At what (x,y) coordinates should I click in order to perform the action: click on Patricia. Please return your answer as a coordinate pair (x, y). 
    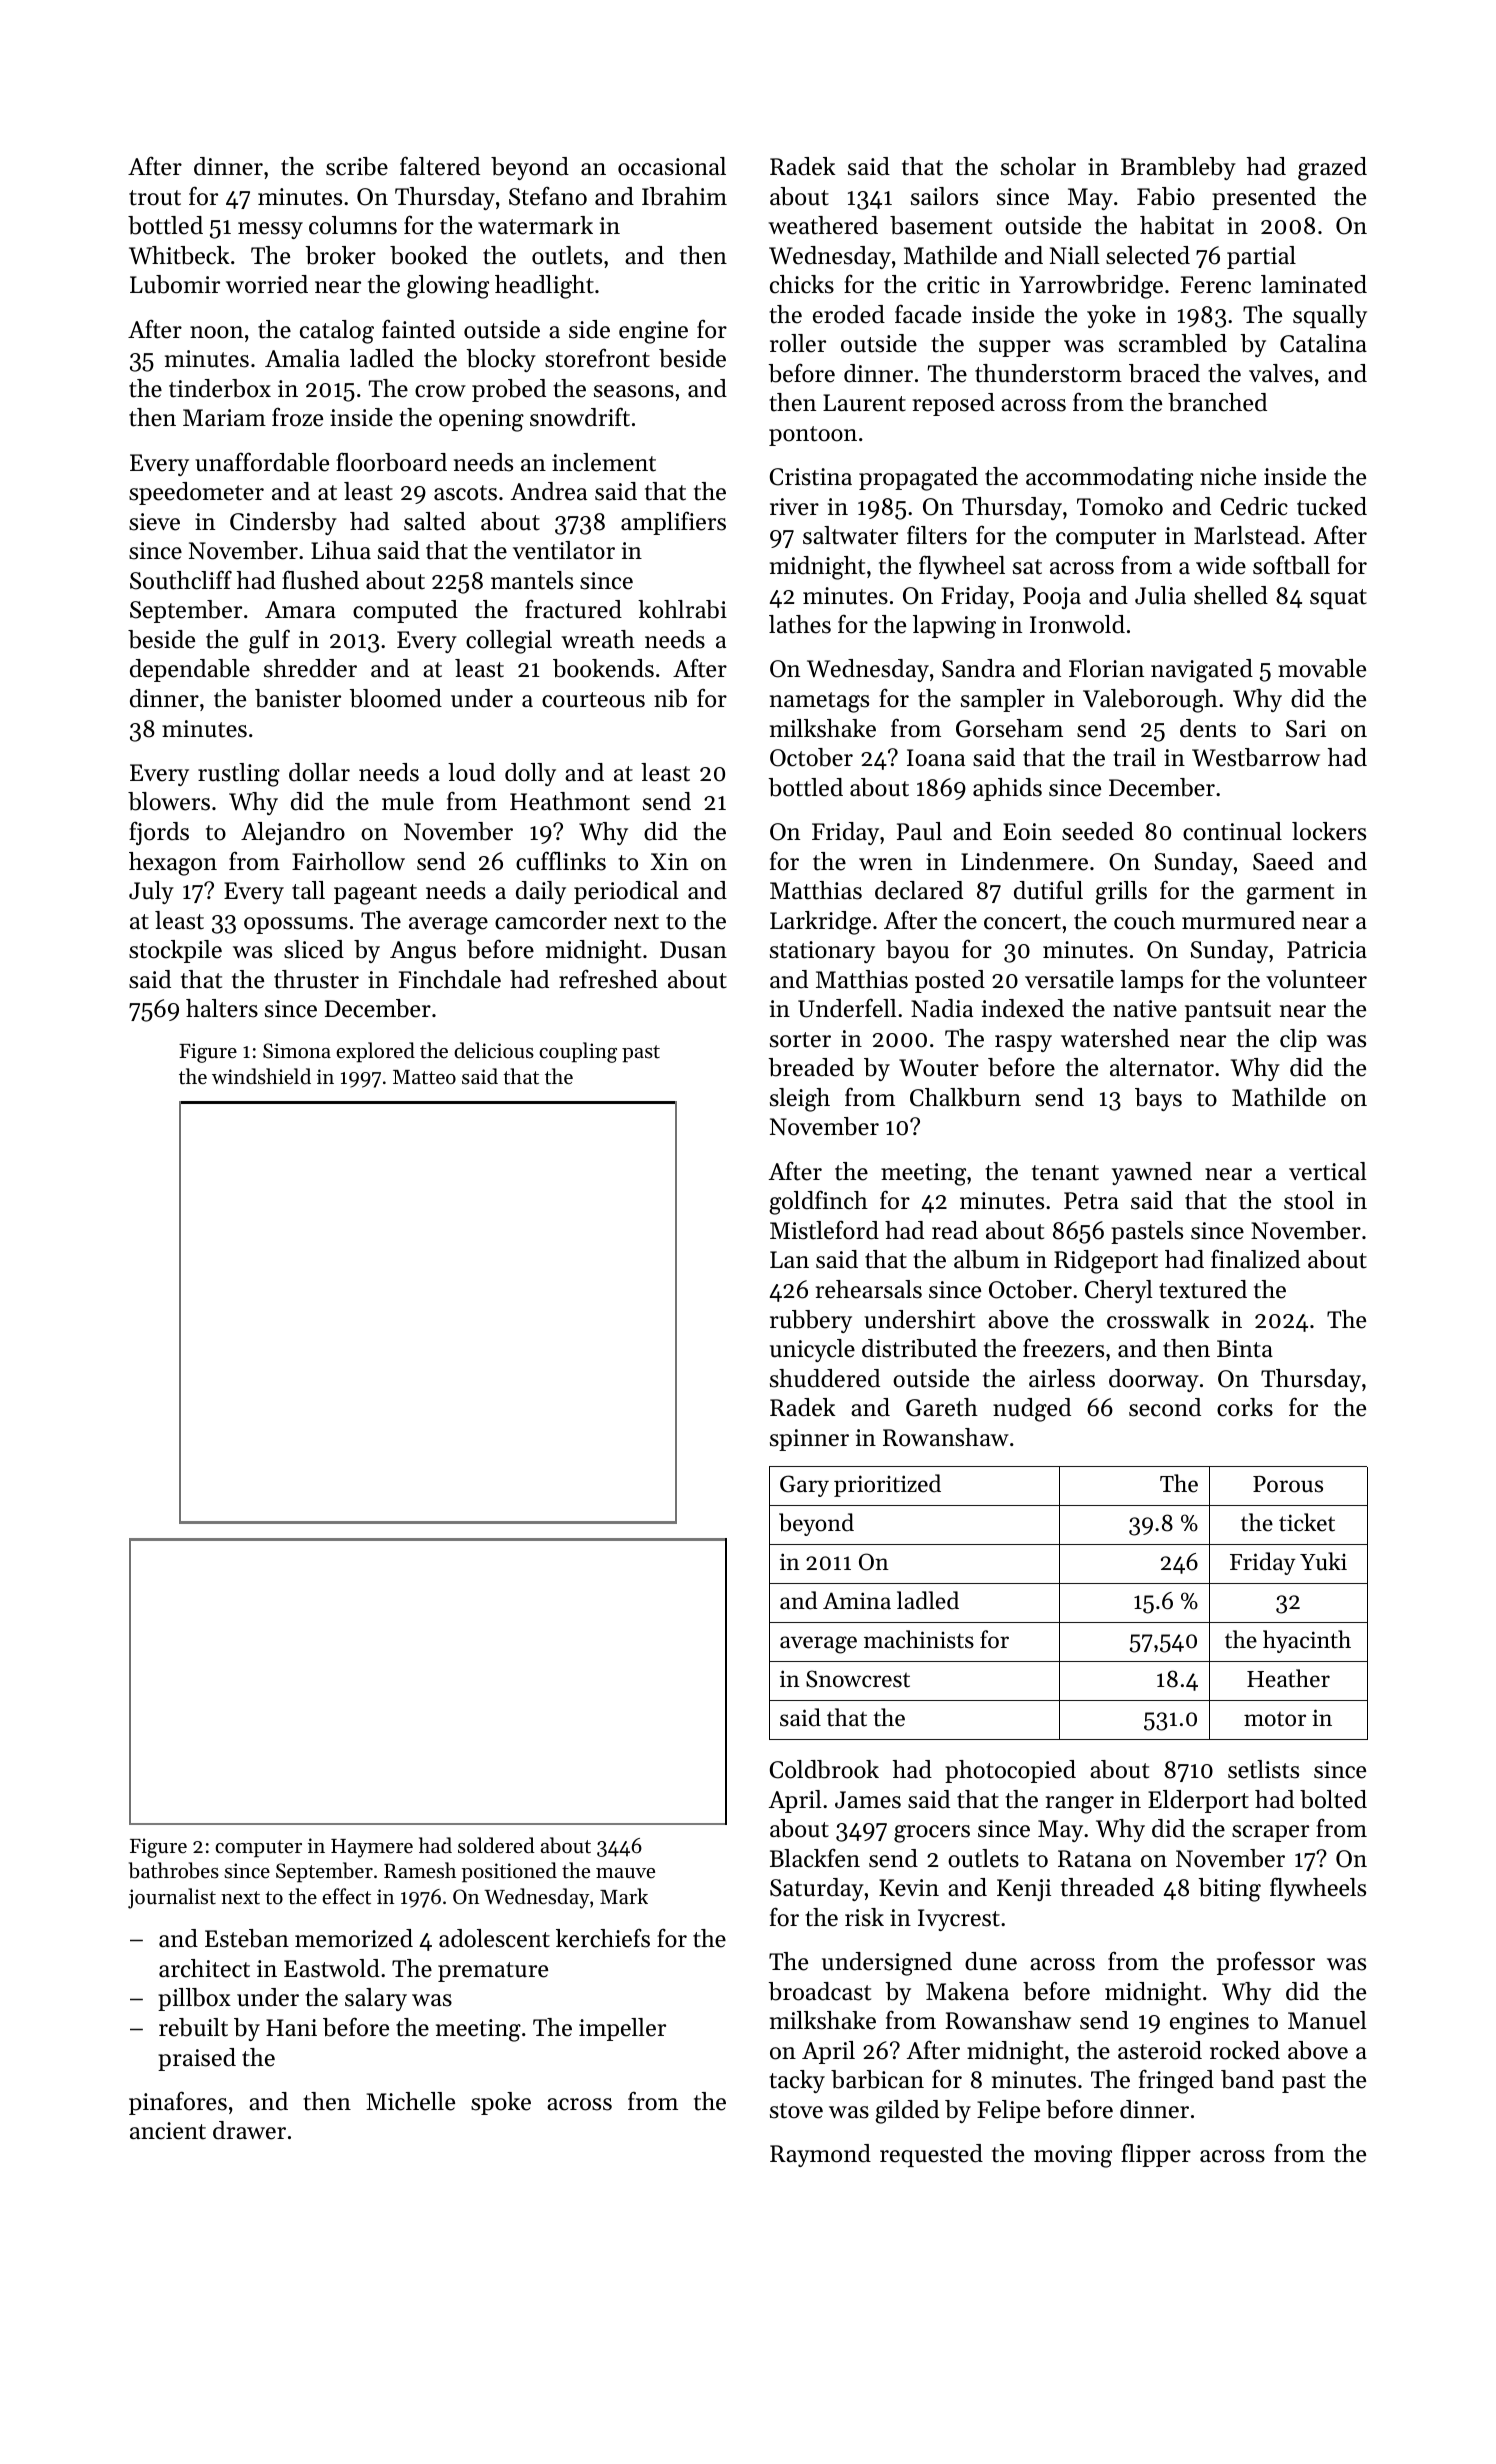
    Looking at the image, I should click on (1327, 950).
